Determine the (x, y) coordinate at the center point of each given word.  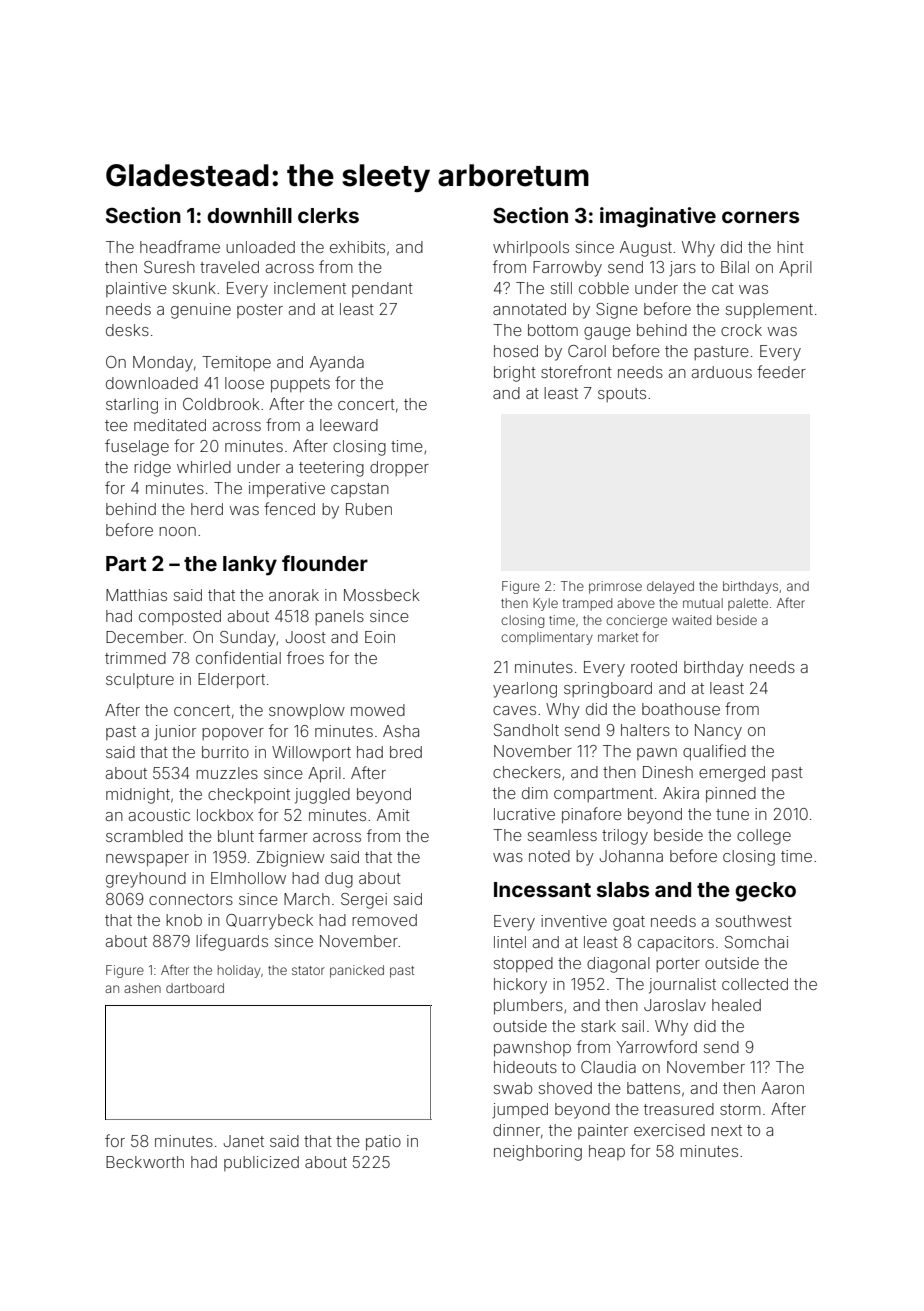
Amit (393, 815)
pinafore (592, 815)
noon (177, 531)
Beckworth (145, 1162)
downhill (249, 215)
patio (383, 1142)
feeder (781, 371)
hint (790, 247)
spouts (622, 395)
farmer (283, 835)
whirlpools (531, 248)
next (726, 1130)
